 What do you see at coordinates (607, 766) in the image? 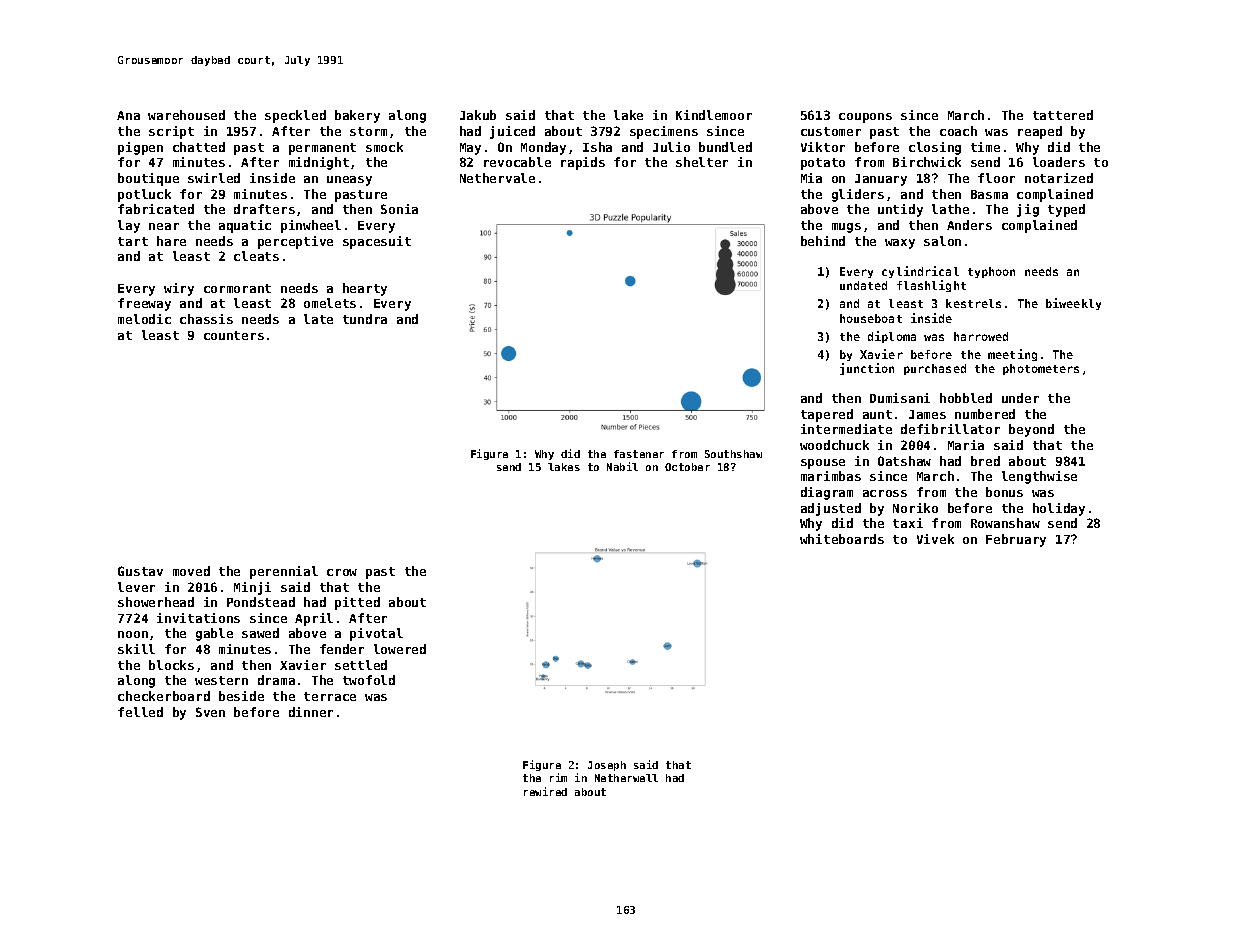
I see `Joseph` at bounding box center [607, 766].
